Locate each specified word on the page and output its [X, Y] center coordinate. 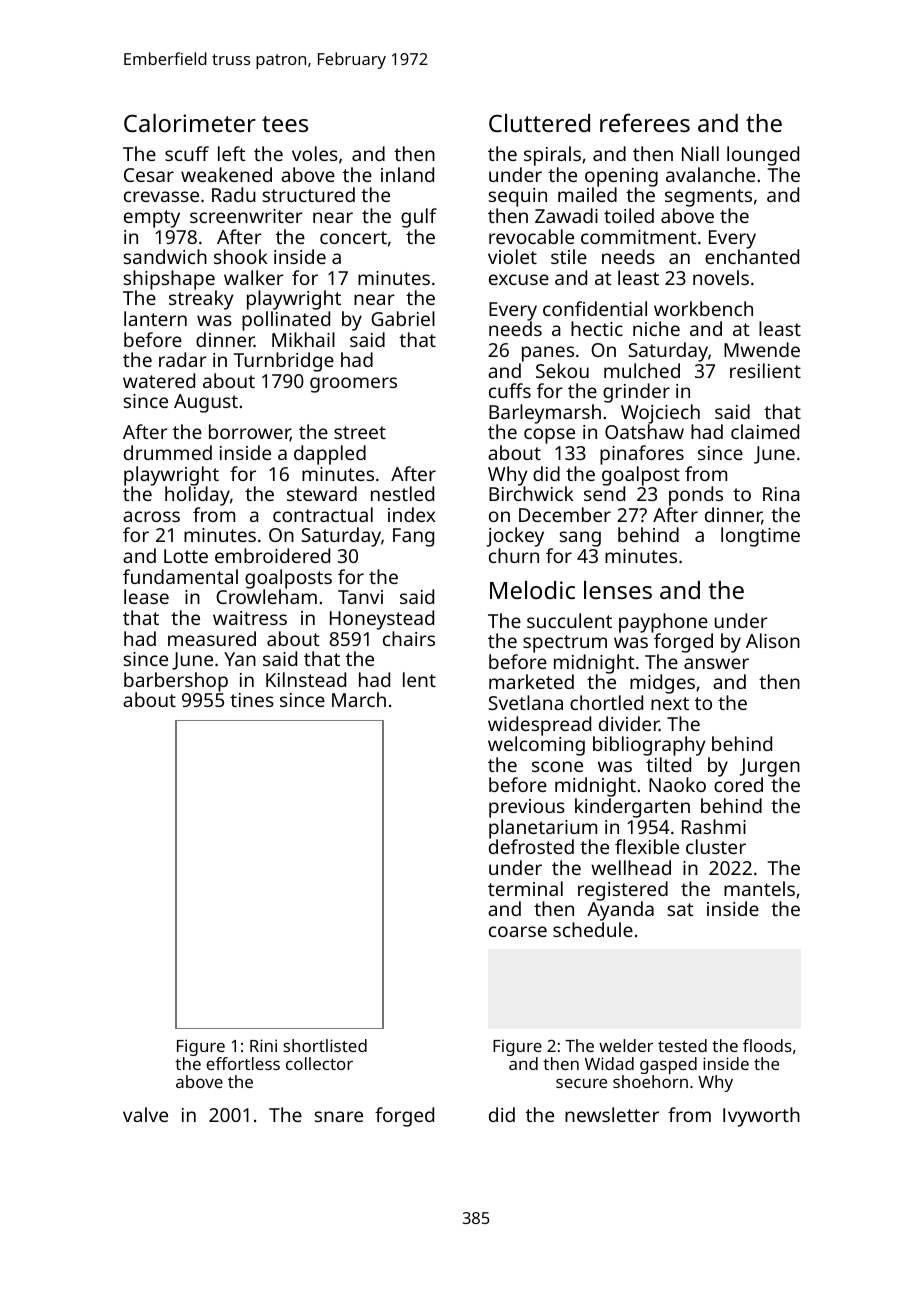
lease [146, 596]
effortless [243, 1063]
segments [708, 198]
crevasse [161, 196]
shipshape [170, 280]
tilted [668, 764]
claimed [765, 431]
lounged [763, 156]
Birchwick [531, 493]
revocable [531, 236]
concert [353, 237]
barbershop [176, 682]
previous [527, 808]
